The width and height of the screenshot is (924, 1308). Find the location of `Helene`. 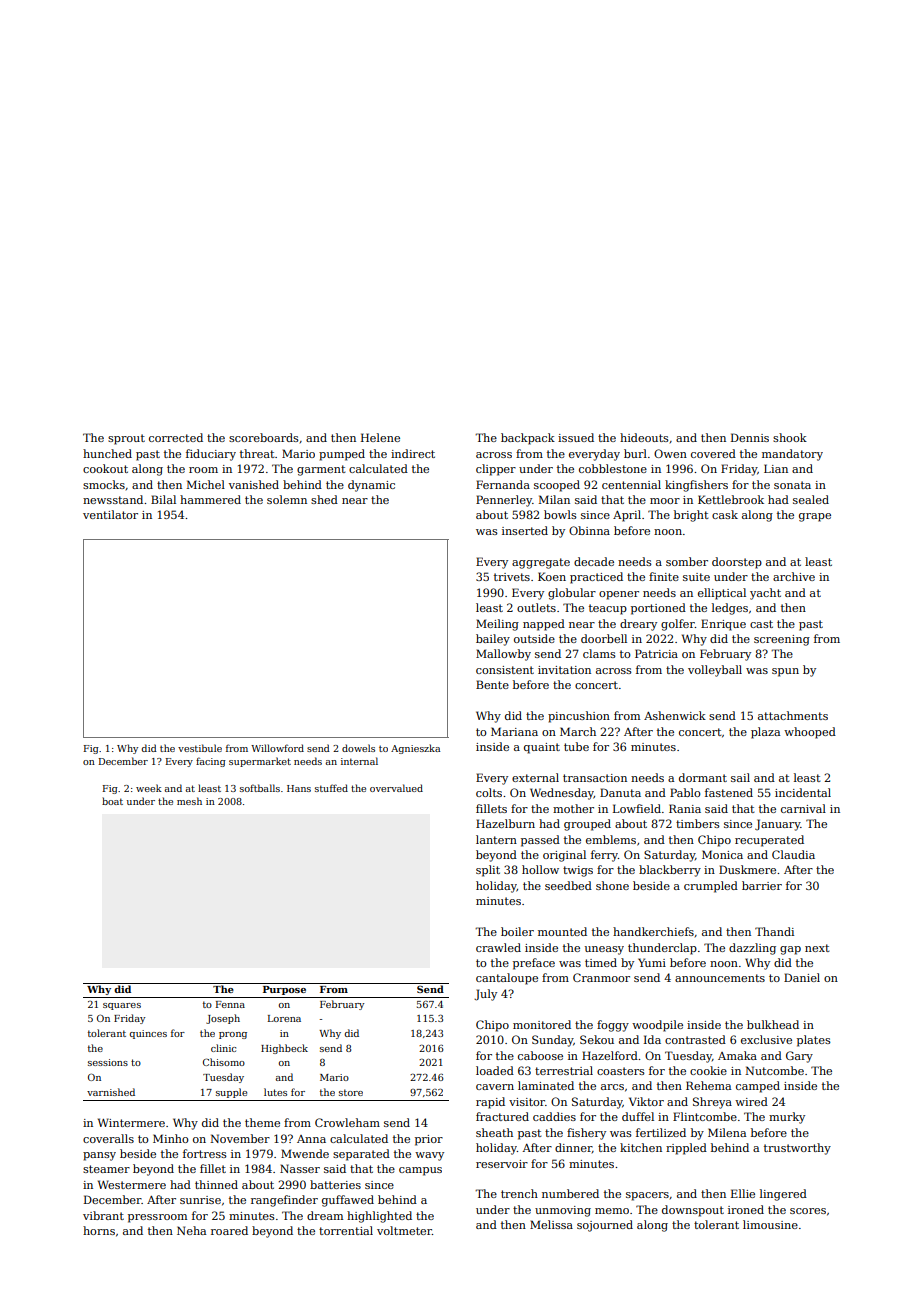

Helene is located at coordinates (380, 437).
